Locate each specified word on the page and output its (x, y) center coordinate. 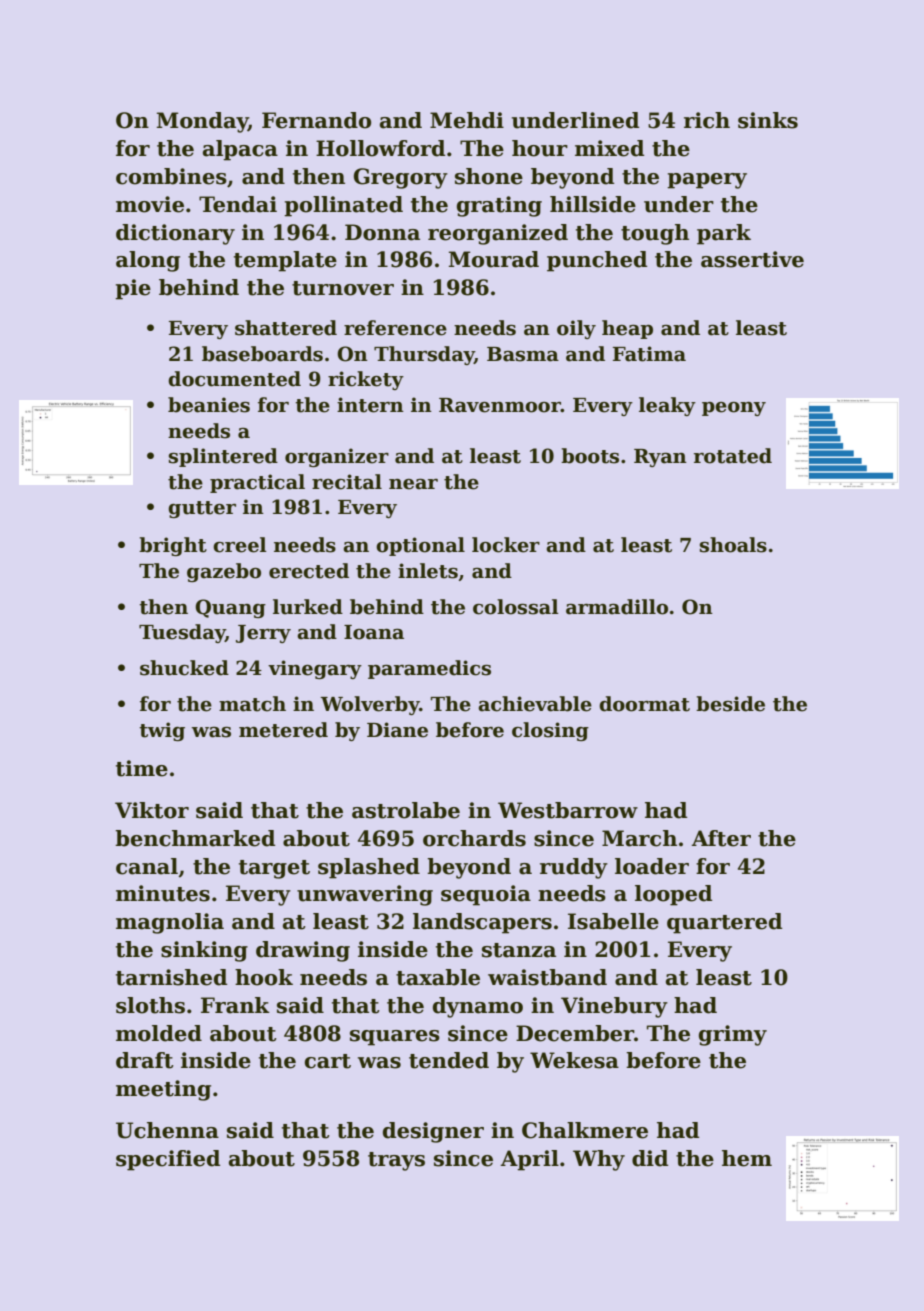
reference (395, 328)
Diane (397, 730)
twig (162, 731)
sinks (768, 120)
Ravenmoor (500, 405)
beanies (209, 405)
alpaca (240, 150)
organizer (337, 457)
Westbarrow (568, 810)
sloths (150, 1005)
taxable (438, 977)
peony (734, 409)
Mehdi (467, 120)
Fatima (649, 354)
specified (168, 1160)
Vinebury (614, 1007)
